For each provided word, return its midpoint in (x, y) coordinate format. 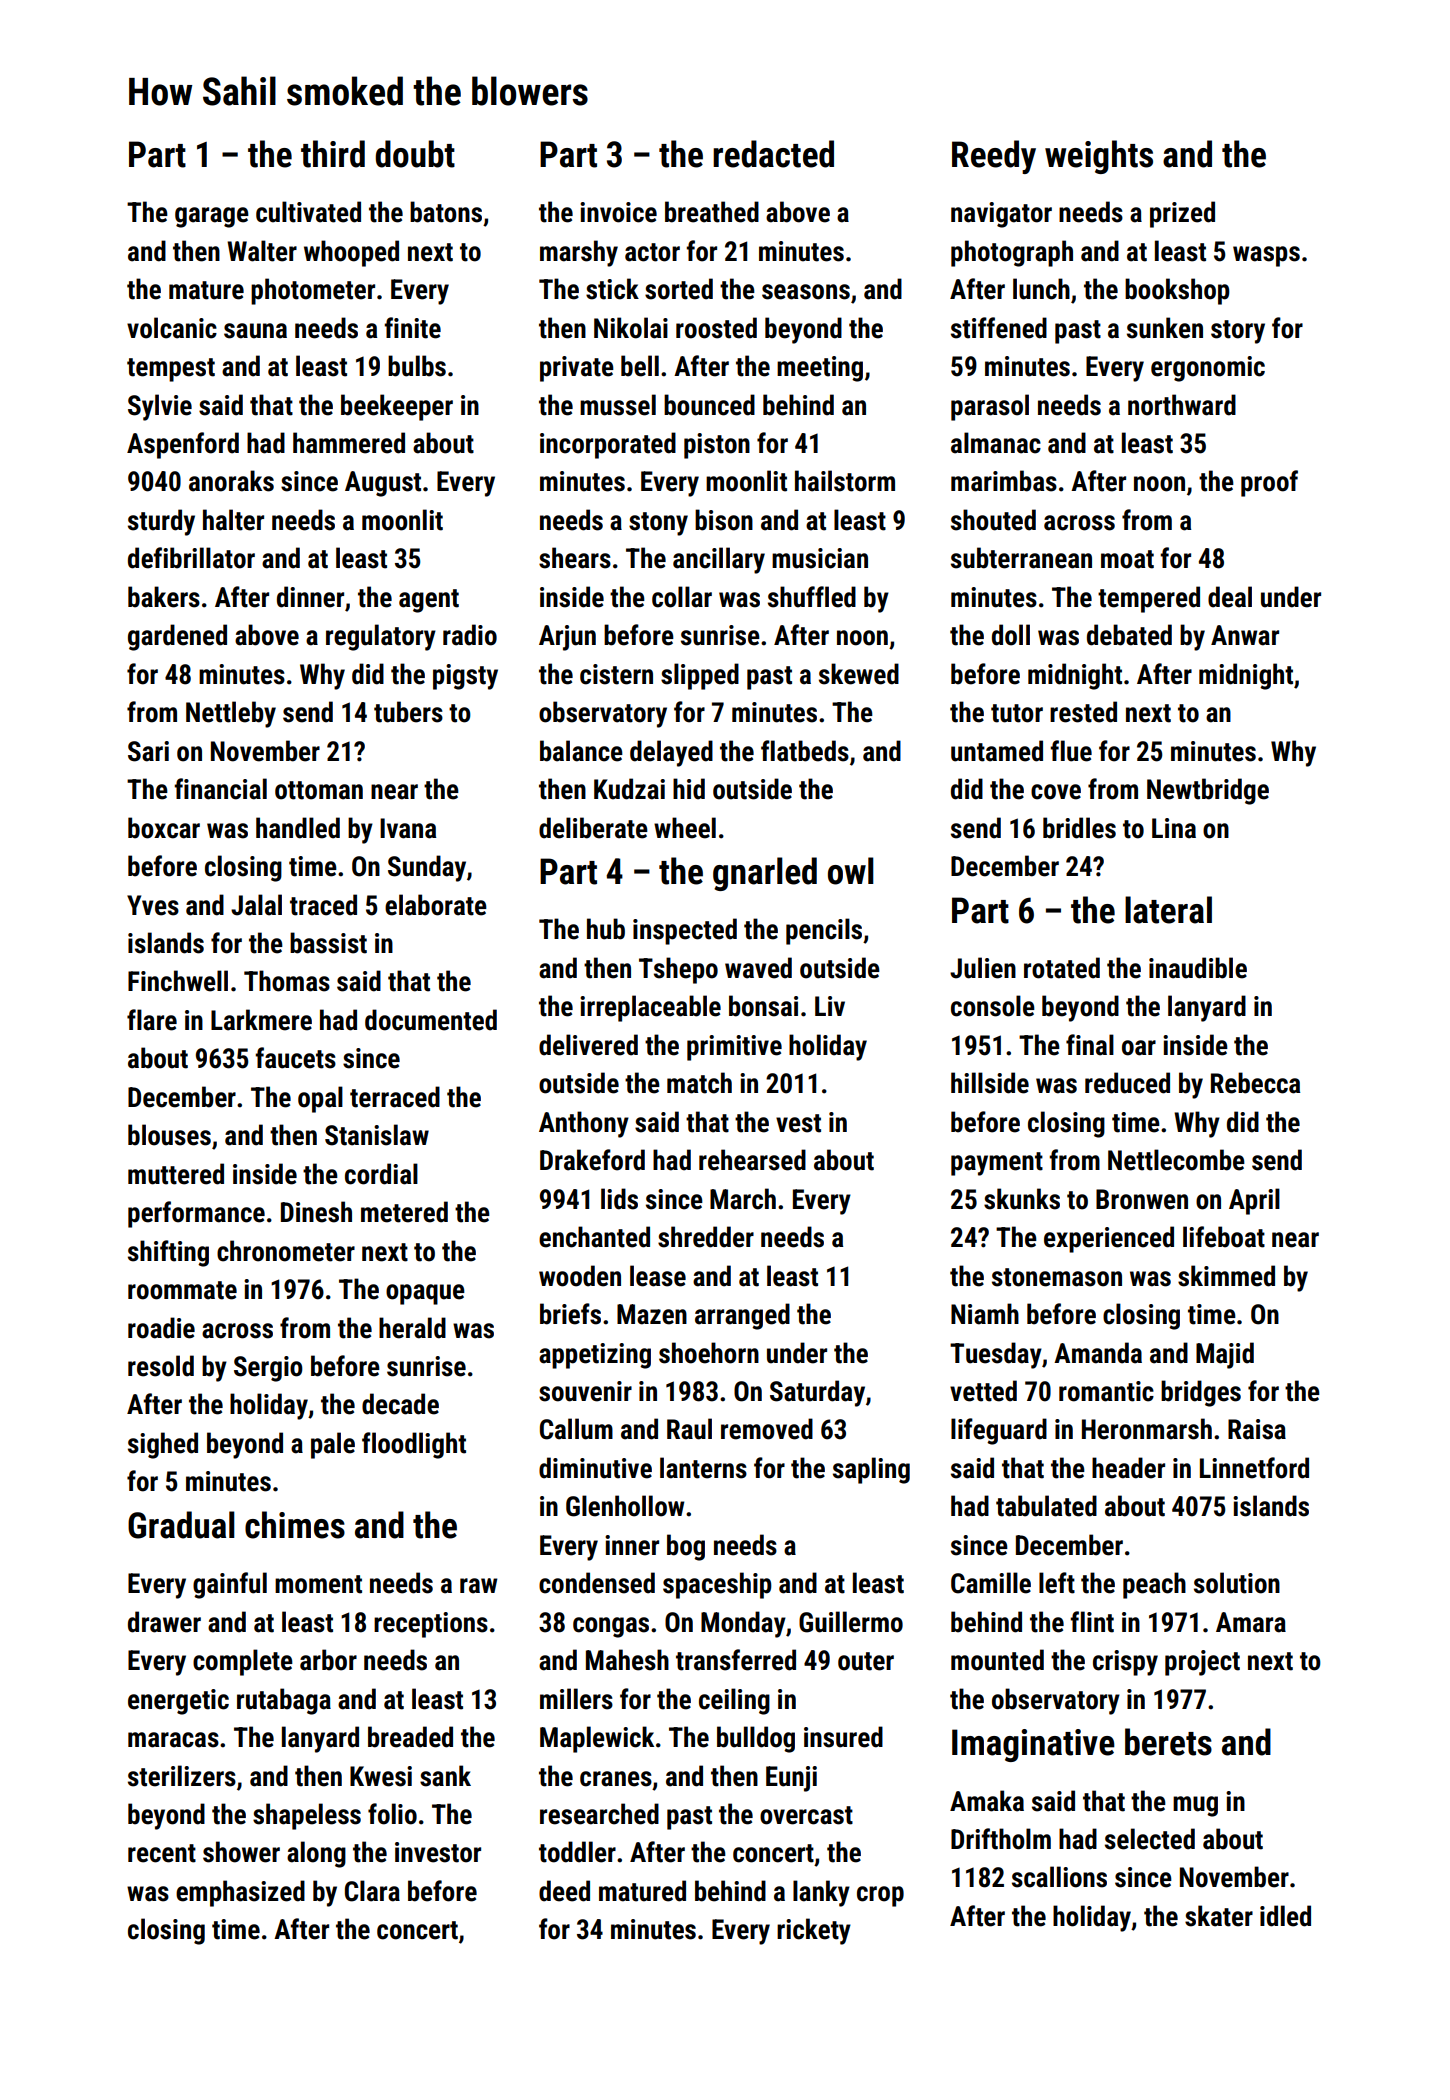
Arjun (567, 638)
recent (162, 1853)
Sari (148, 751)
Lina (1174, 828)
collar (682, 597)
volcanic (172, 328)
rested (1083, 712)
